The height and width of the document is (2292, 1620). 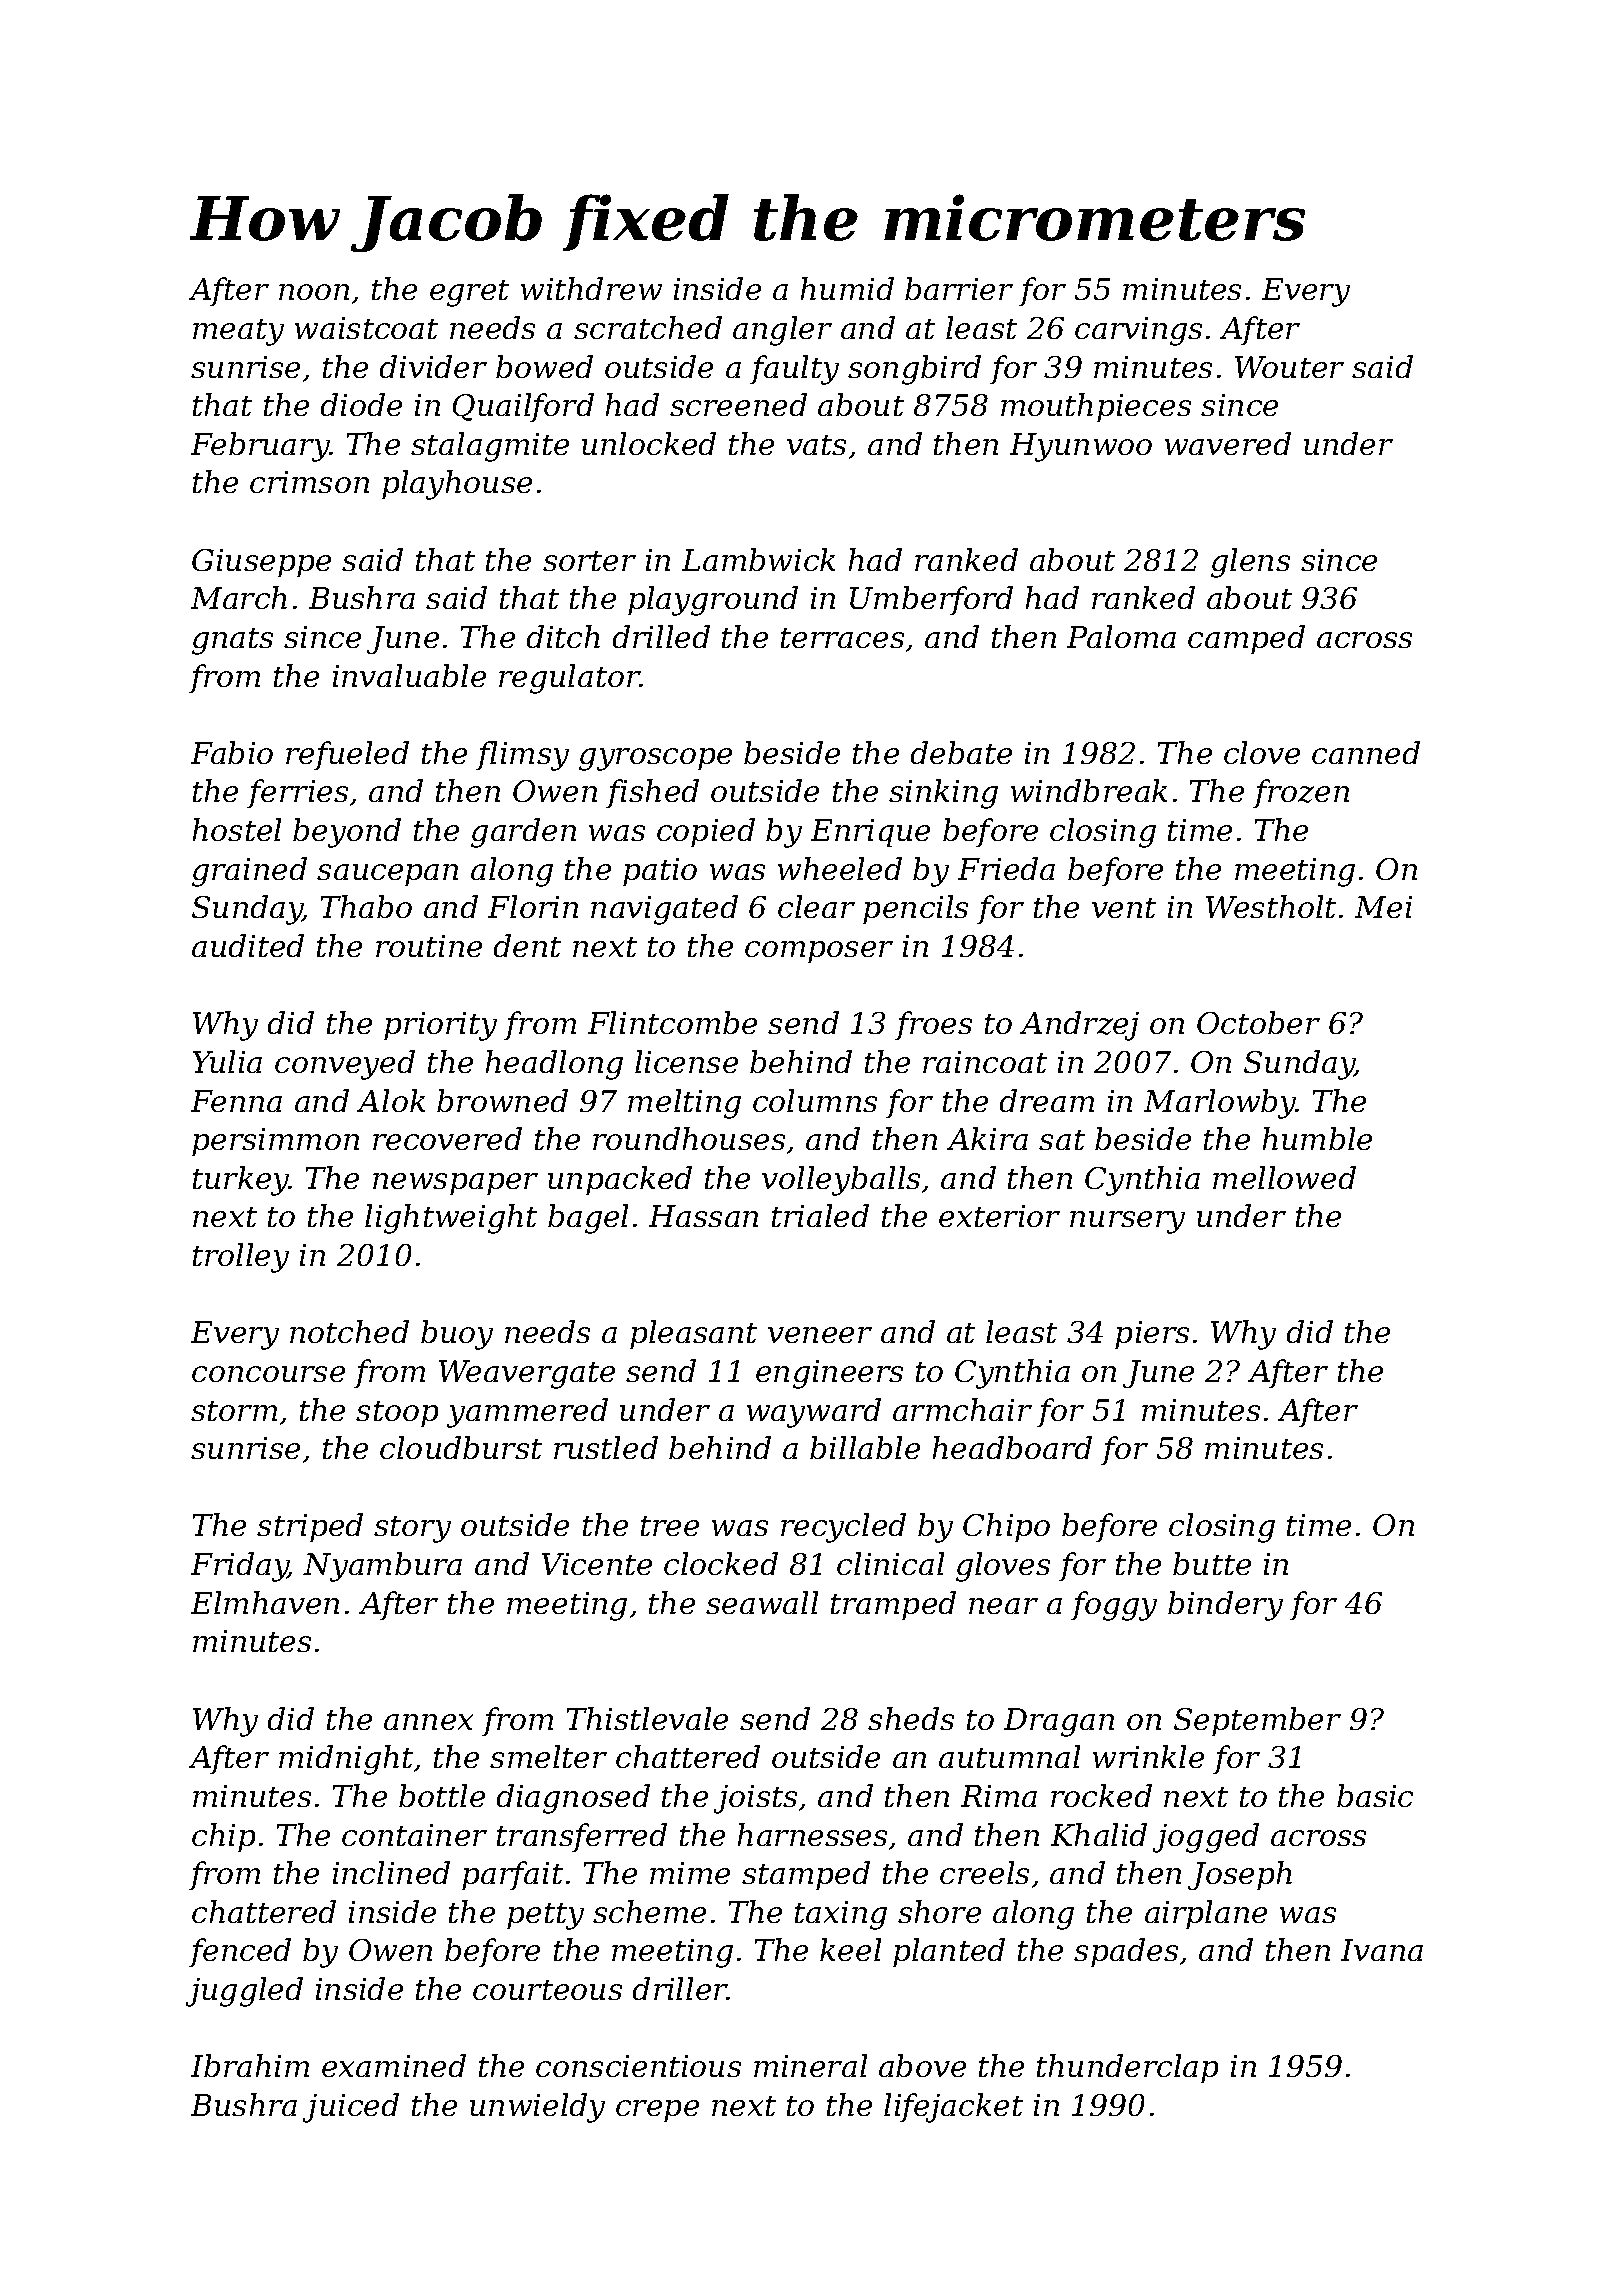 What do you see at coordinates (686, 1061) in the document?
I see `license` at bounding box center [686, 1061].
